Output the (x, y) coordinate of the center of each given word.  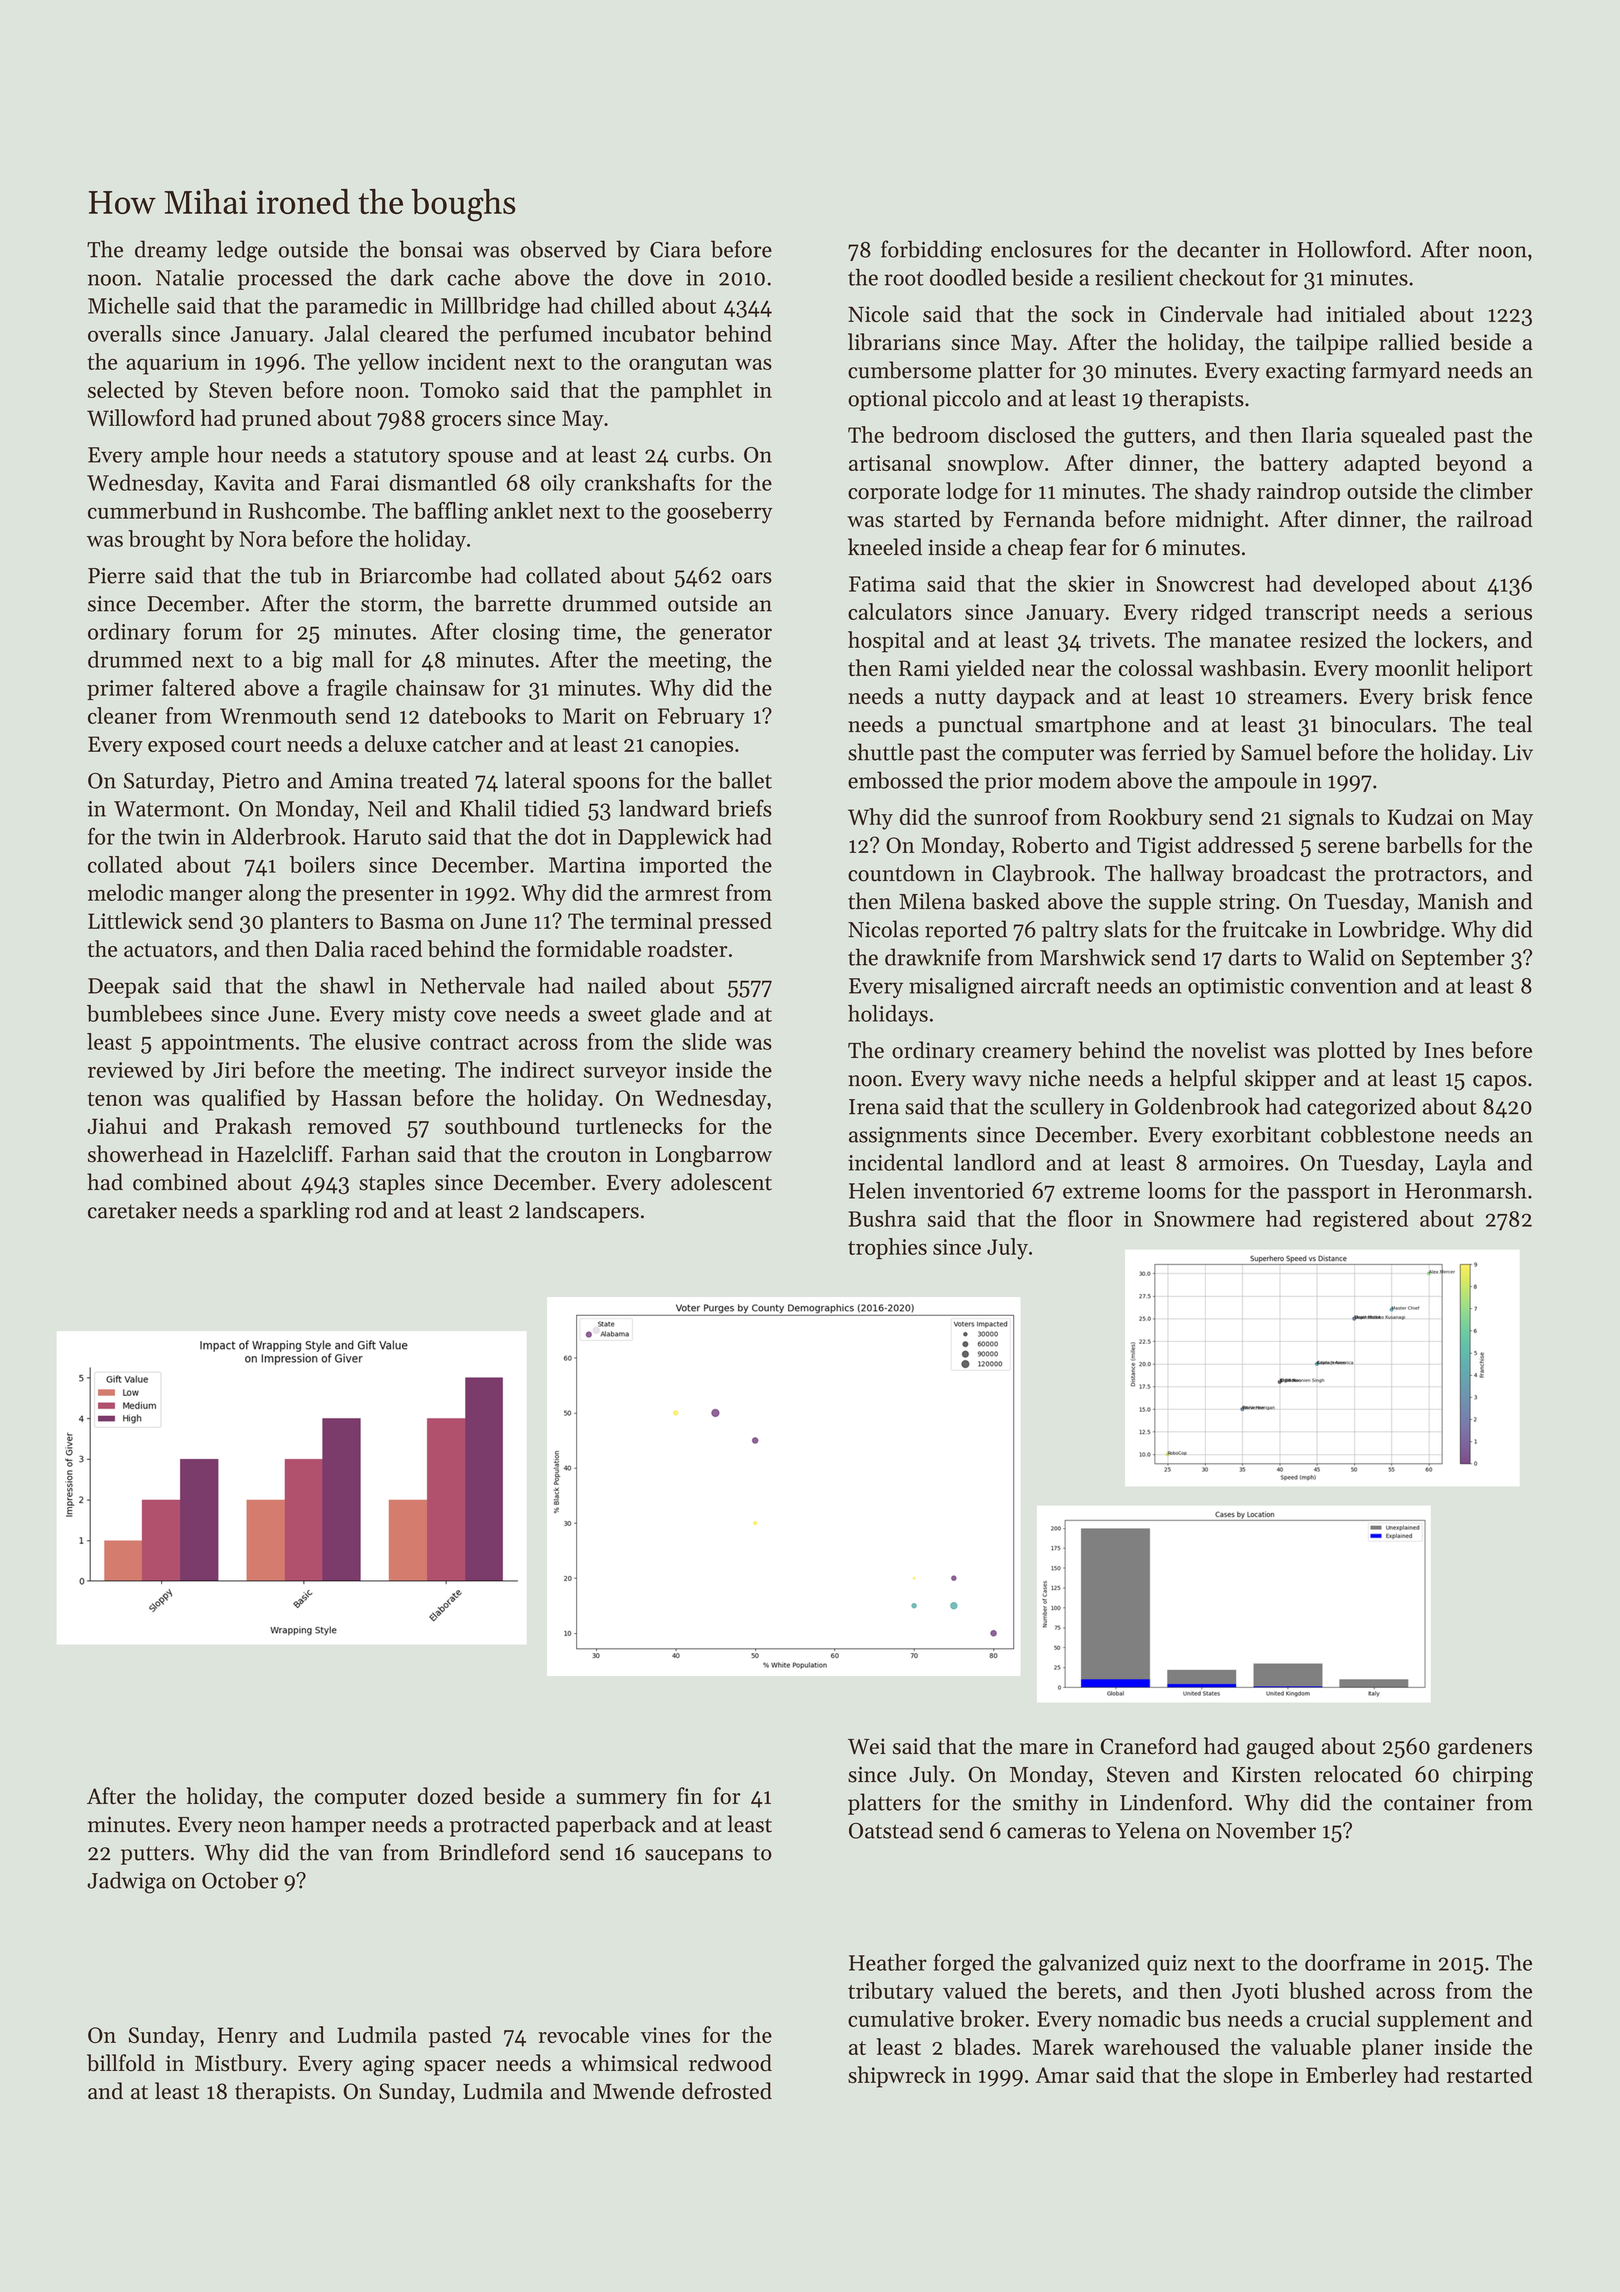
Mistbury (238, 2065)
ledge (242, 251)
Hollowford (1351, 249)
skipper (1280, 1080)
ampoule (1256, 782)
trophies (887, 1248)
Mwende (634, 2091)
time (594, 632)
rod (371, 1210)
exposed (186, 746)
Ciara (675, 250)
